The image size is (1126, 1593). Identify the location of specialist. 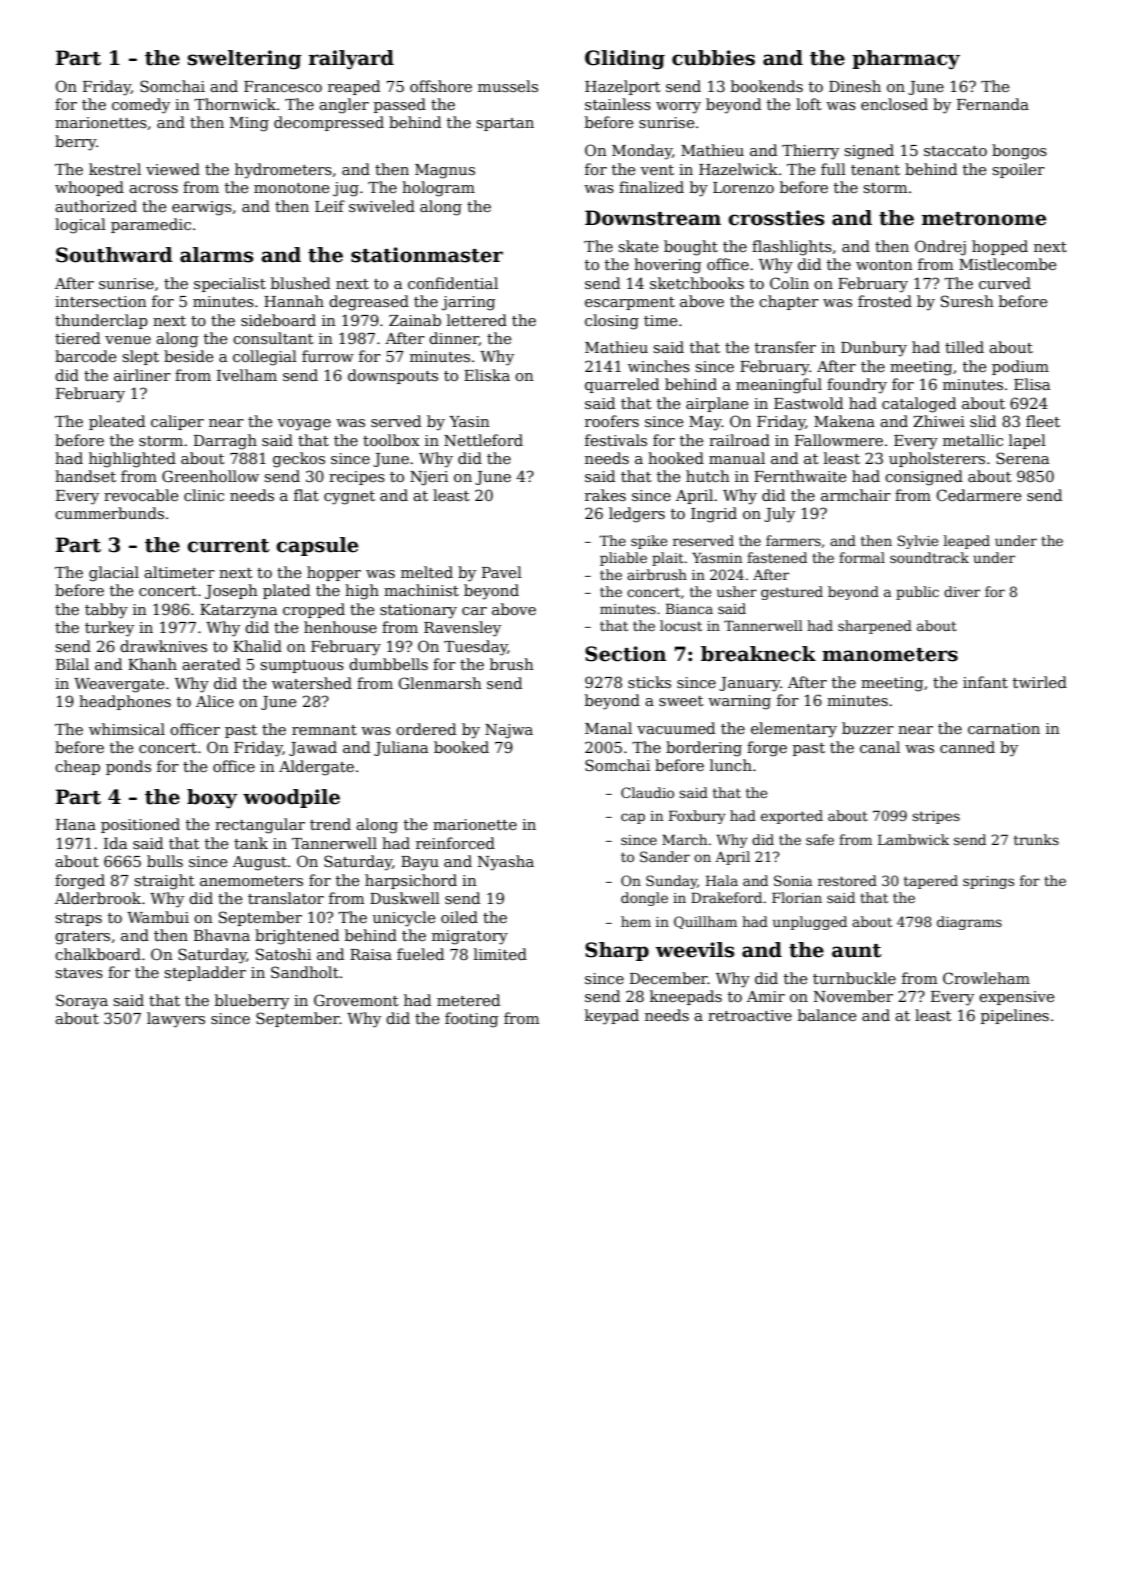
(230, 284).
